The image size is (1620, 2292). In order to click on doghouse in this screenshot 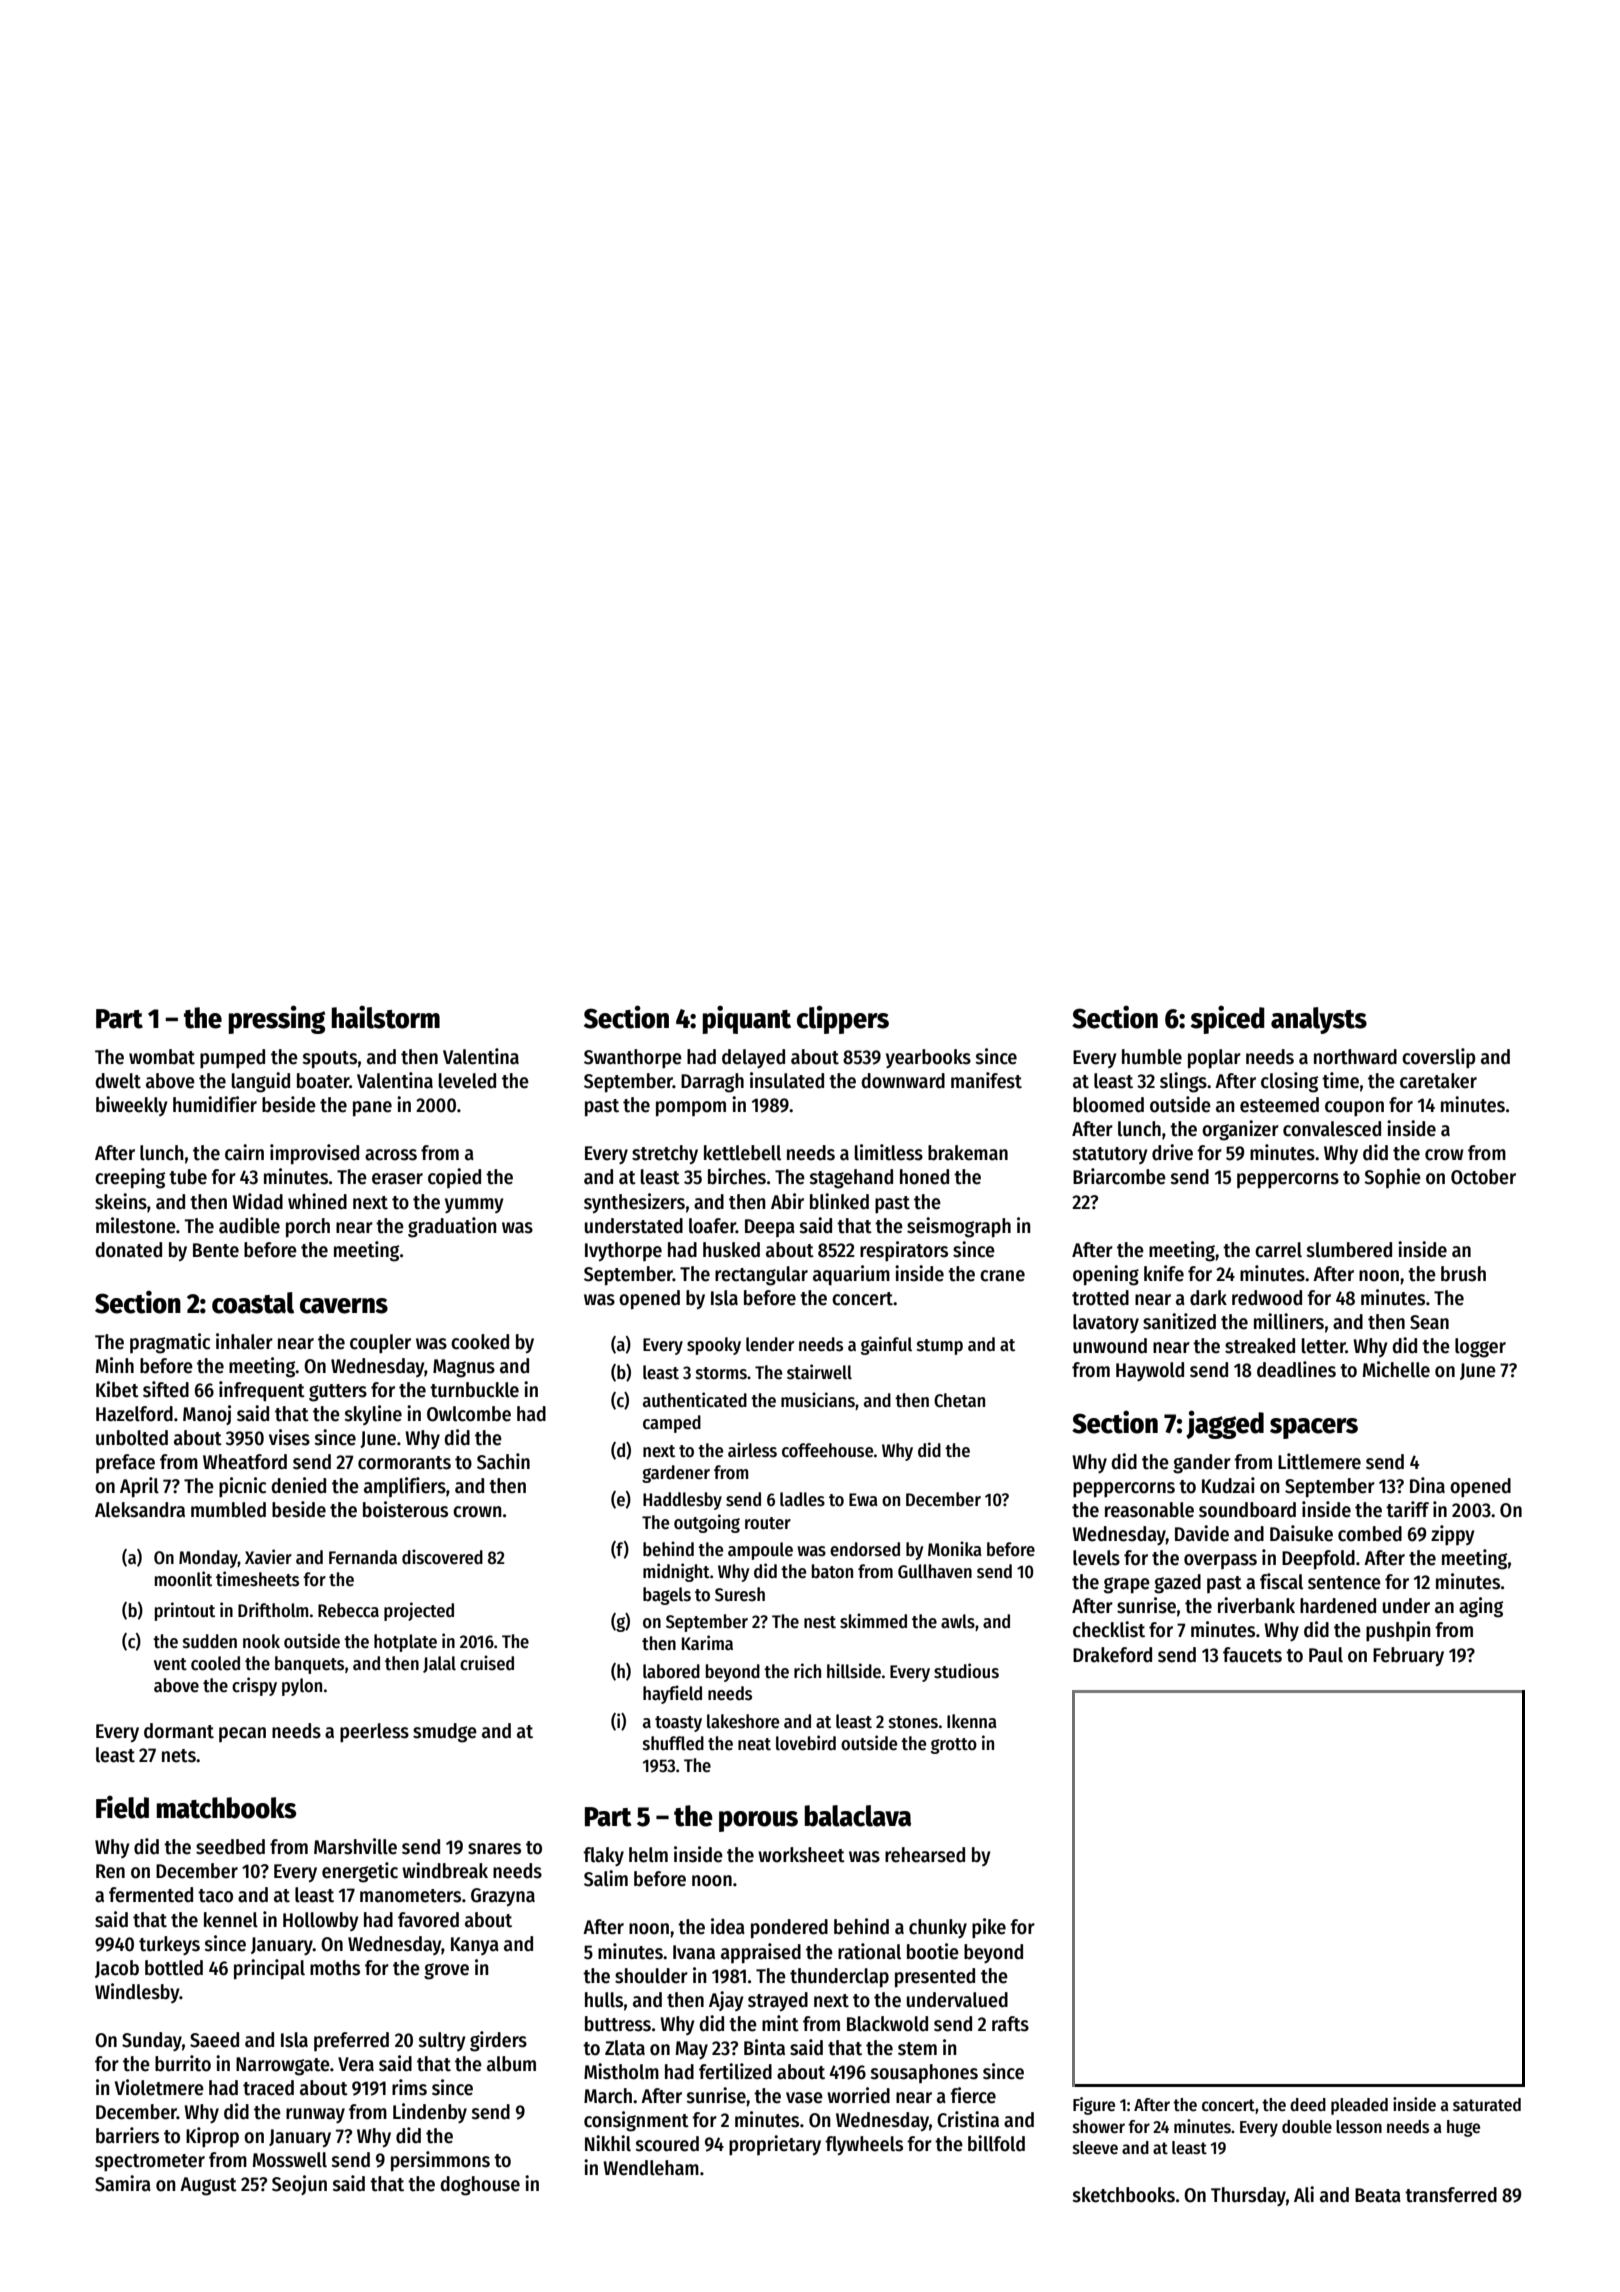, I will do `click(480, 2186)`.
